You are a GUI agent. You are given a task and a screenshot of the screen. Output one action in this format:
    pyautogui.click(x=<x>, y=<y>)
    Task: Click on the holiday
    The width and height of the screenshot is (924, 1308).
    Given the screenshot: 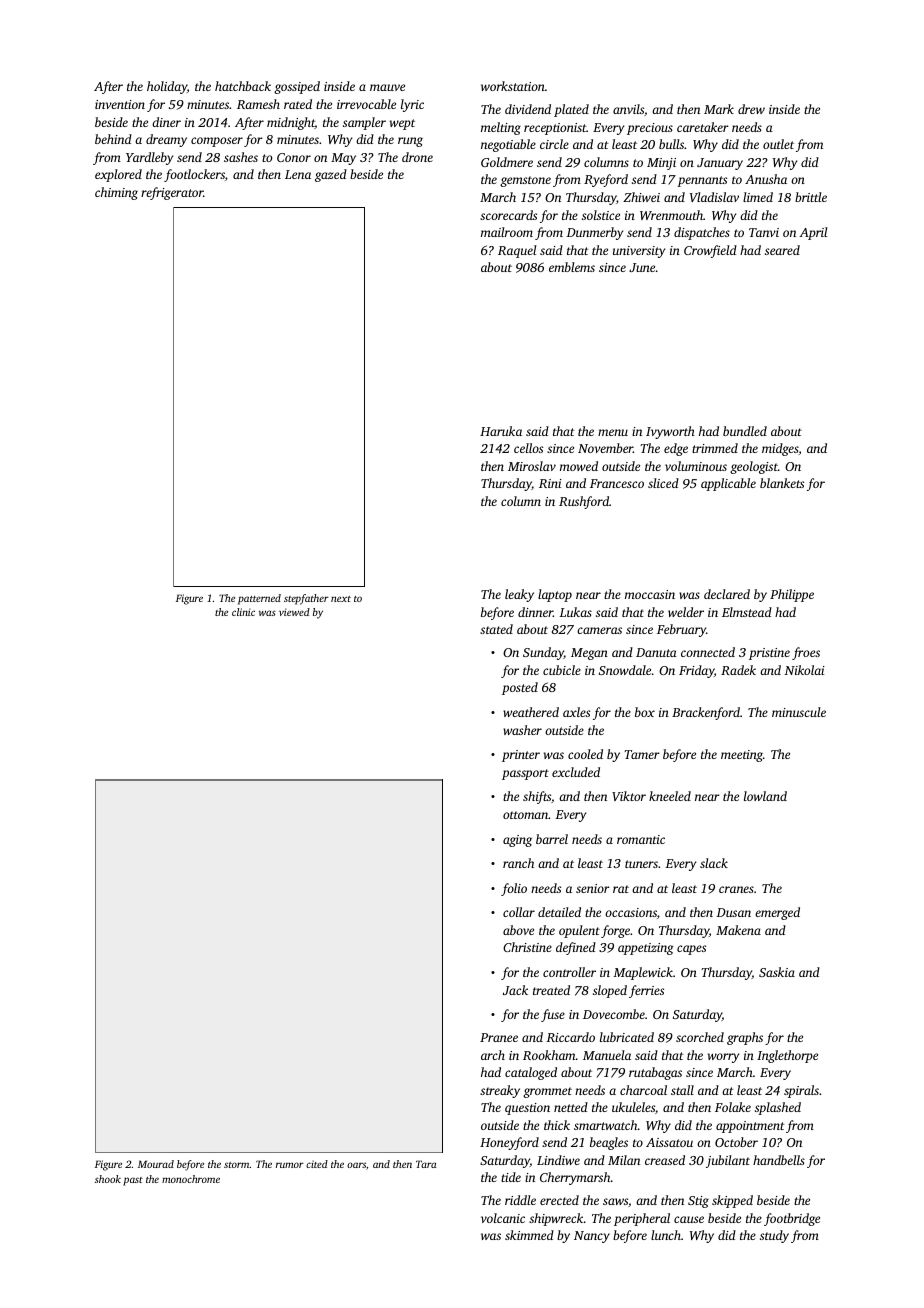 What is the action you would take?
    pyautogui.click(x=167, y=87)
